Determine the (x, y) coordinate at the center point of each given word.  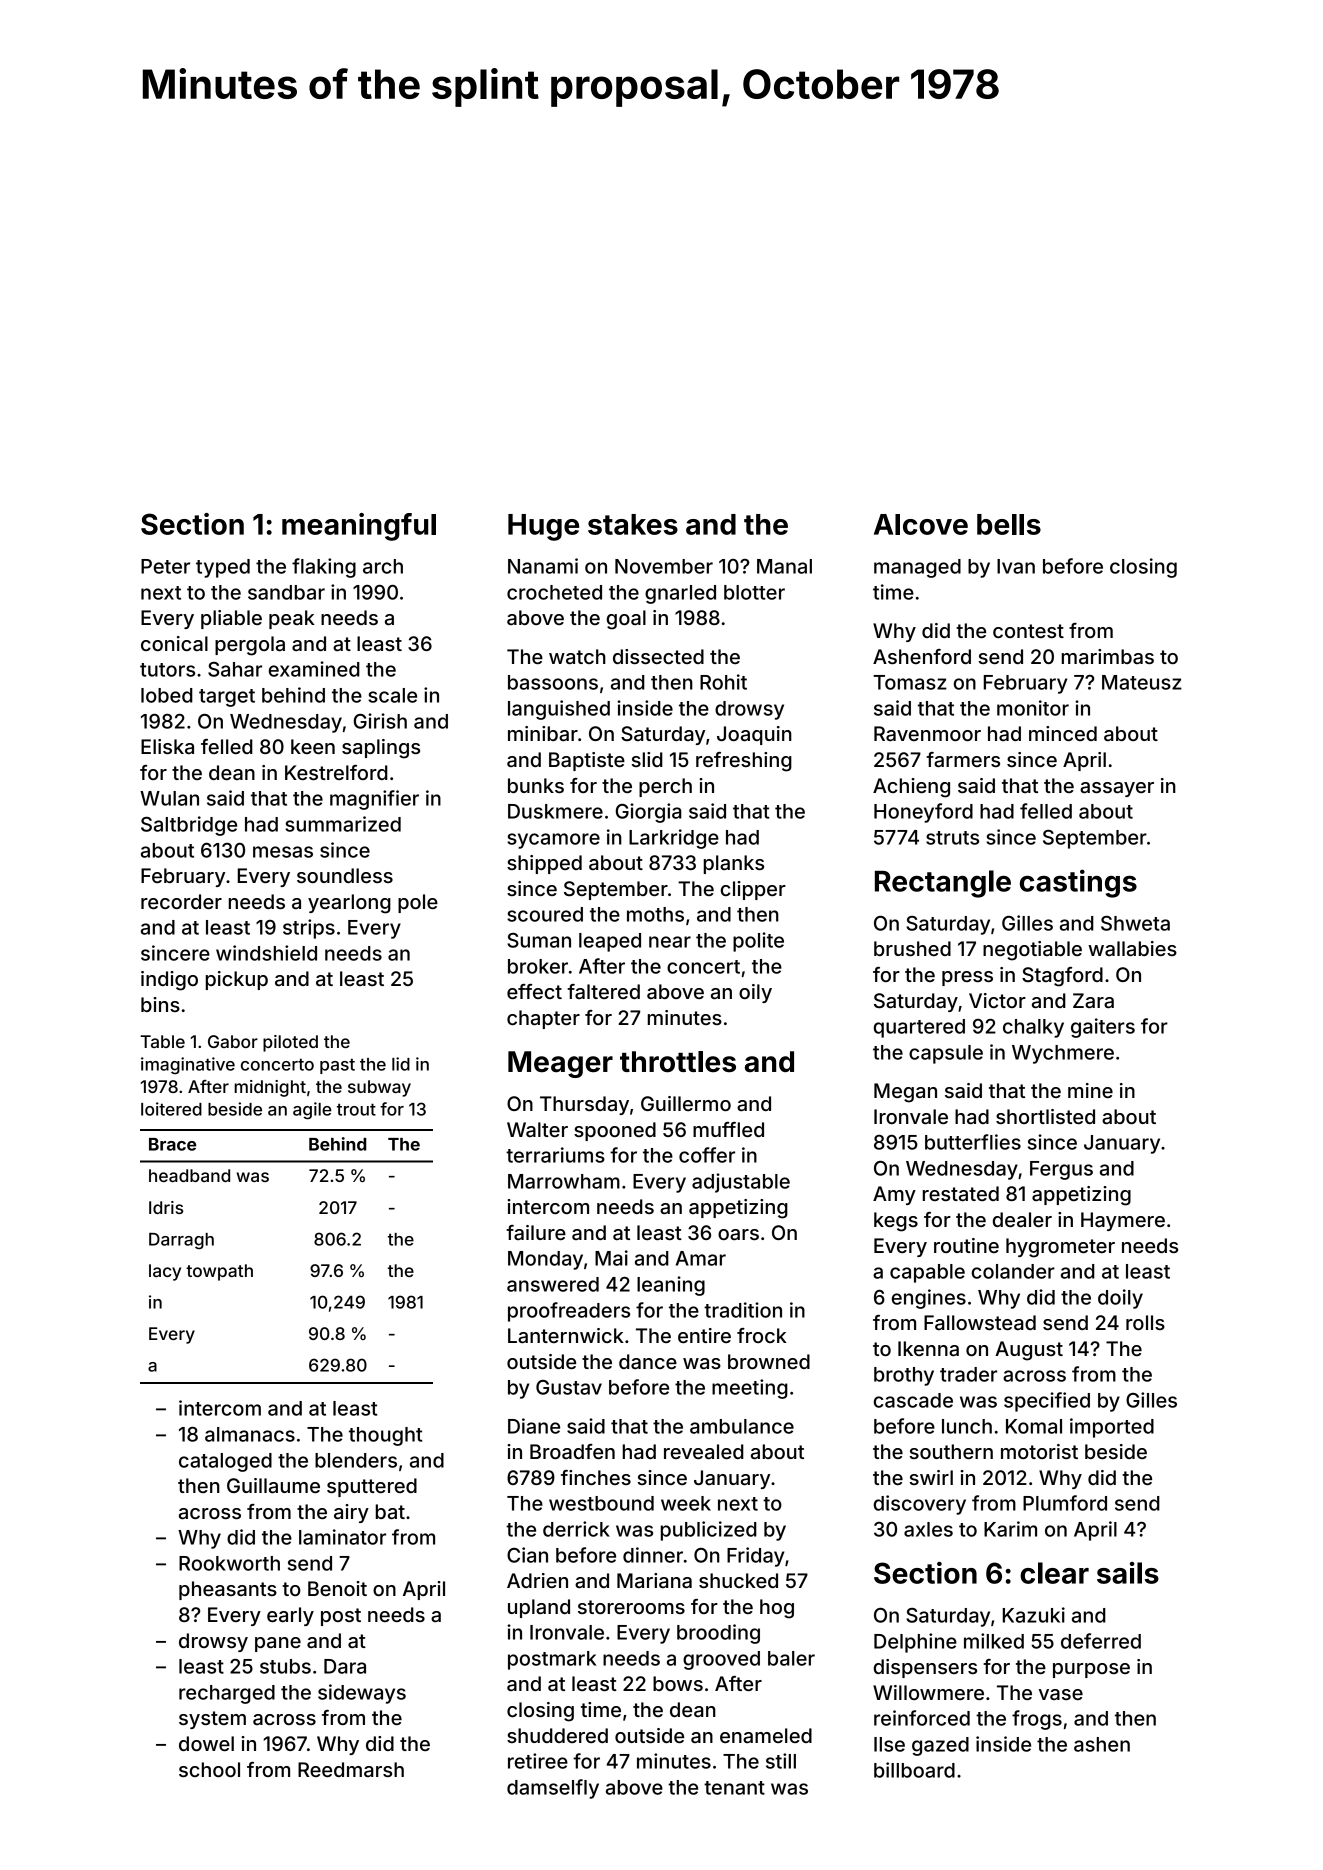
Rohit (723, 682)
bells (1009, 524)
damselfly (553, 1789)
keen (313, 746)
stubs (285, 1666)
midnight (270, 1088)
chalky (1033, 1028)
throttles (678, 1062)
